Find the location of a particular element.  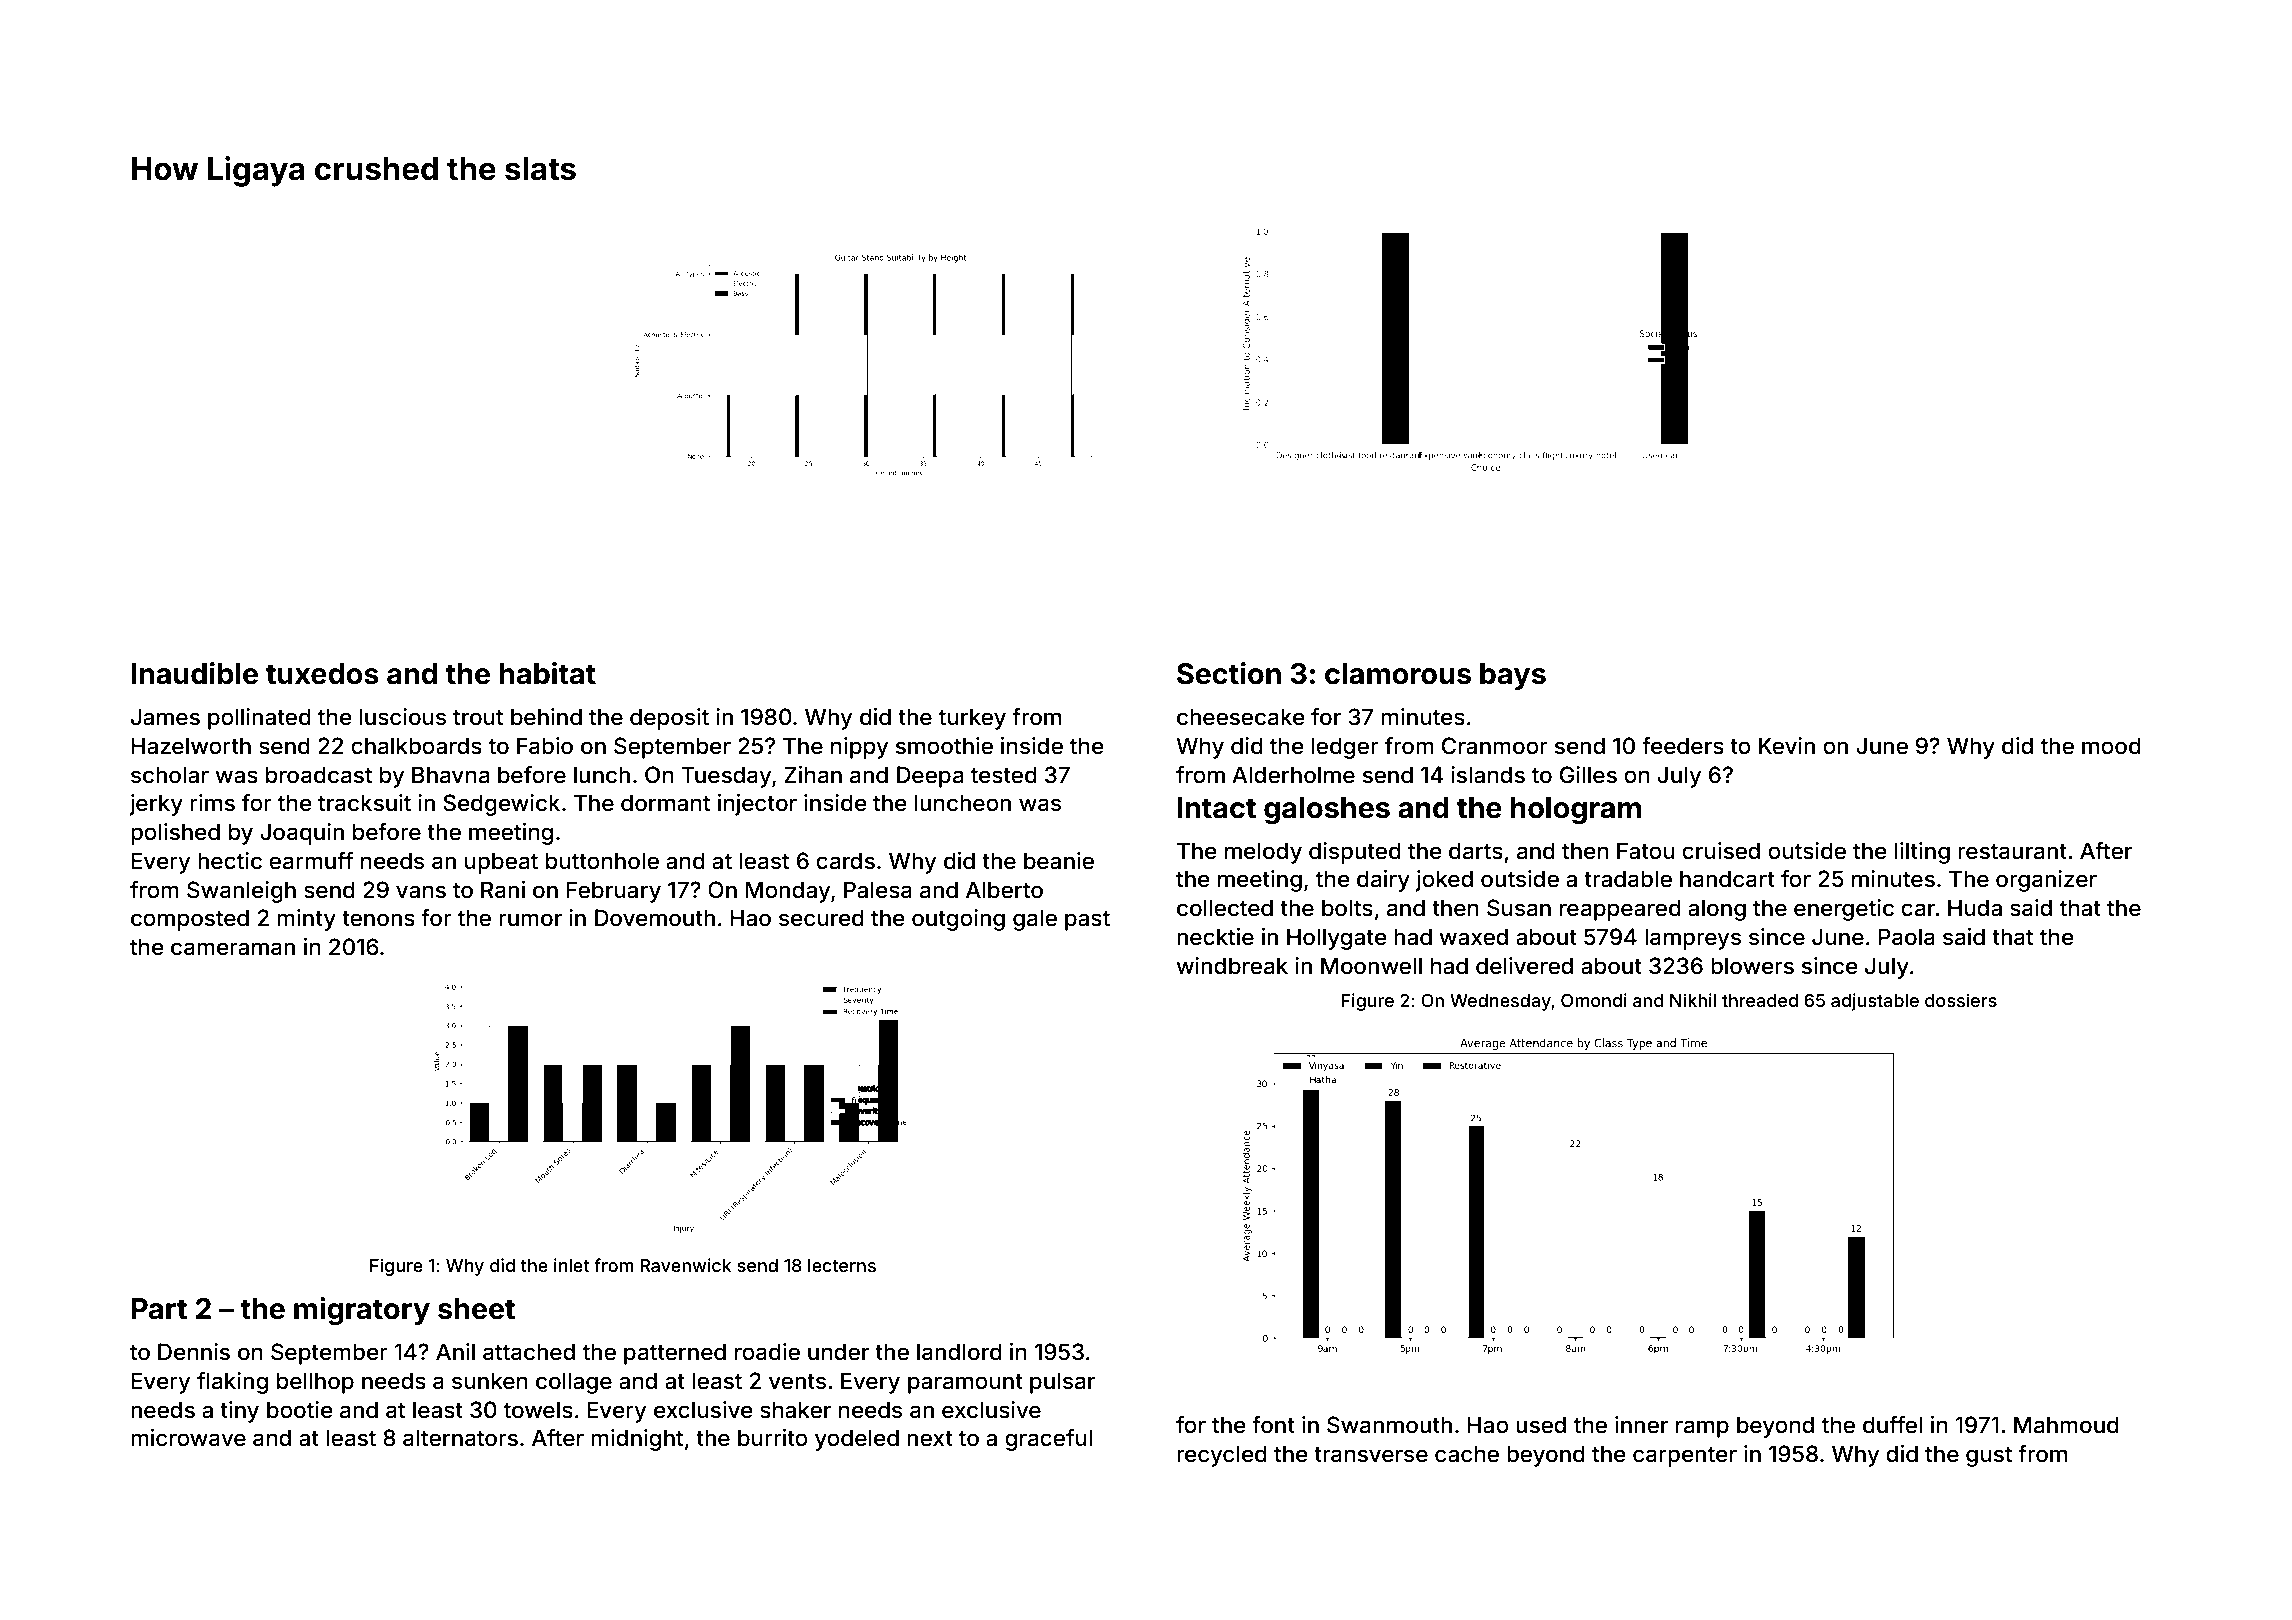

inner is located at coordinates (1641, 1425).
